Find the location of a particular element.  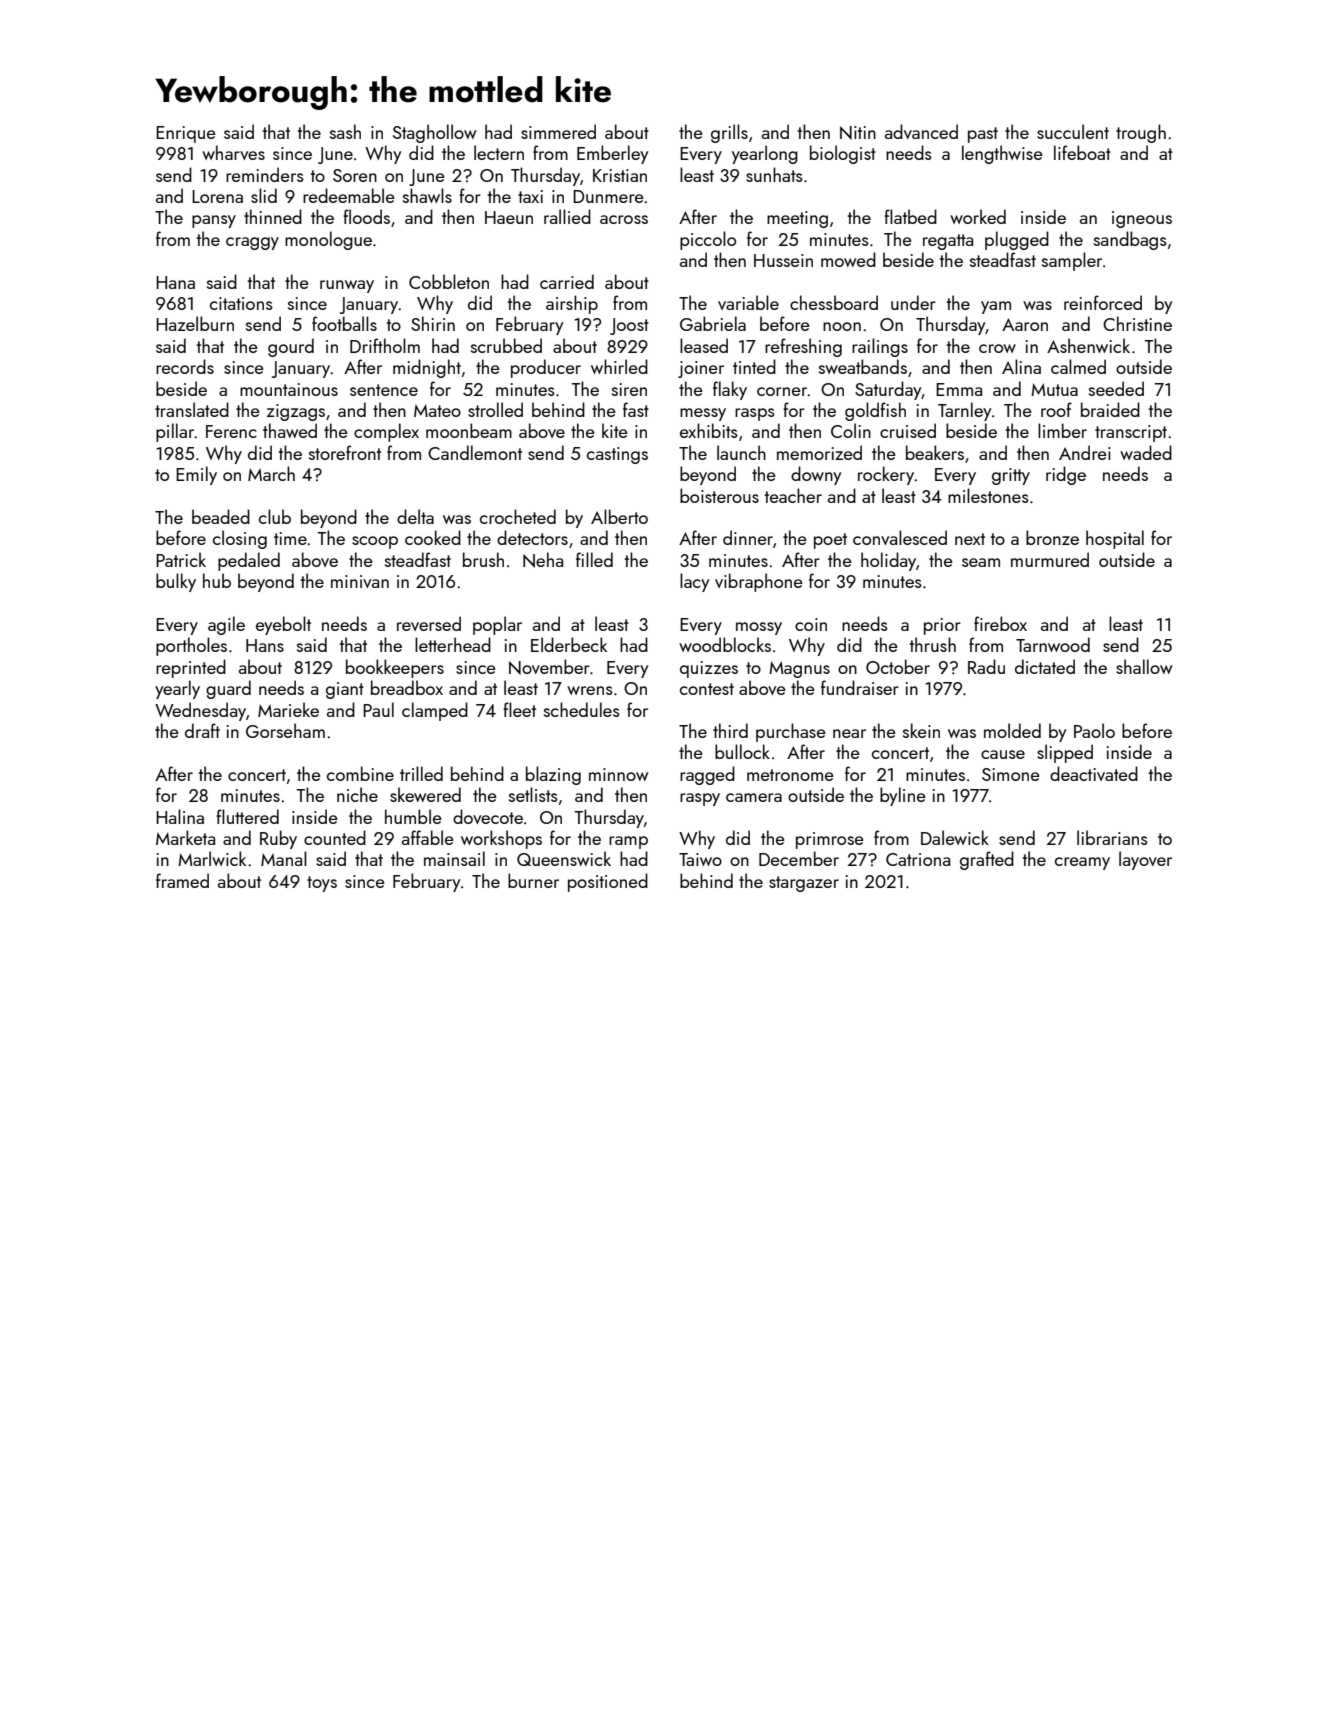

piccolo is located at coordinates (708, 240).
